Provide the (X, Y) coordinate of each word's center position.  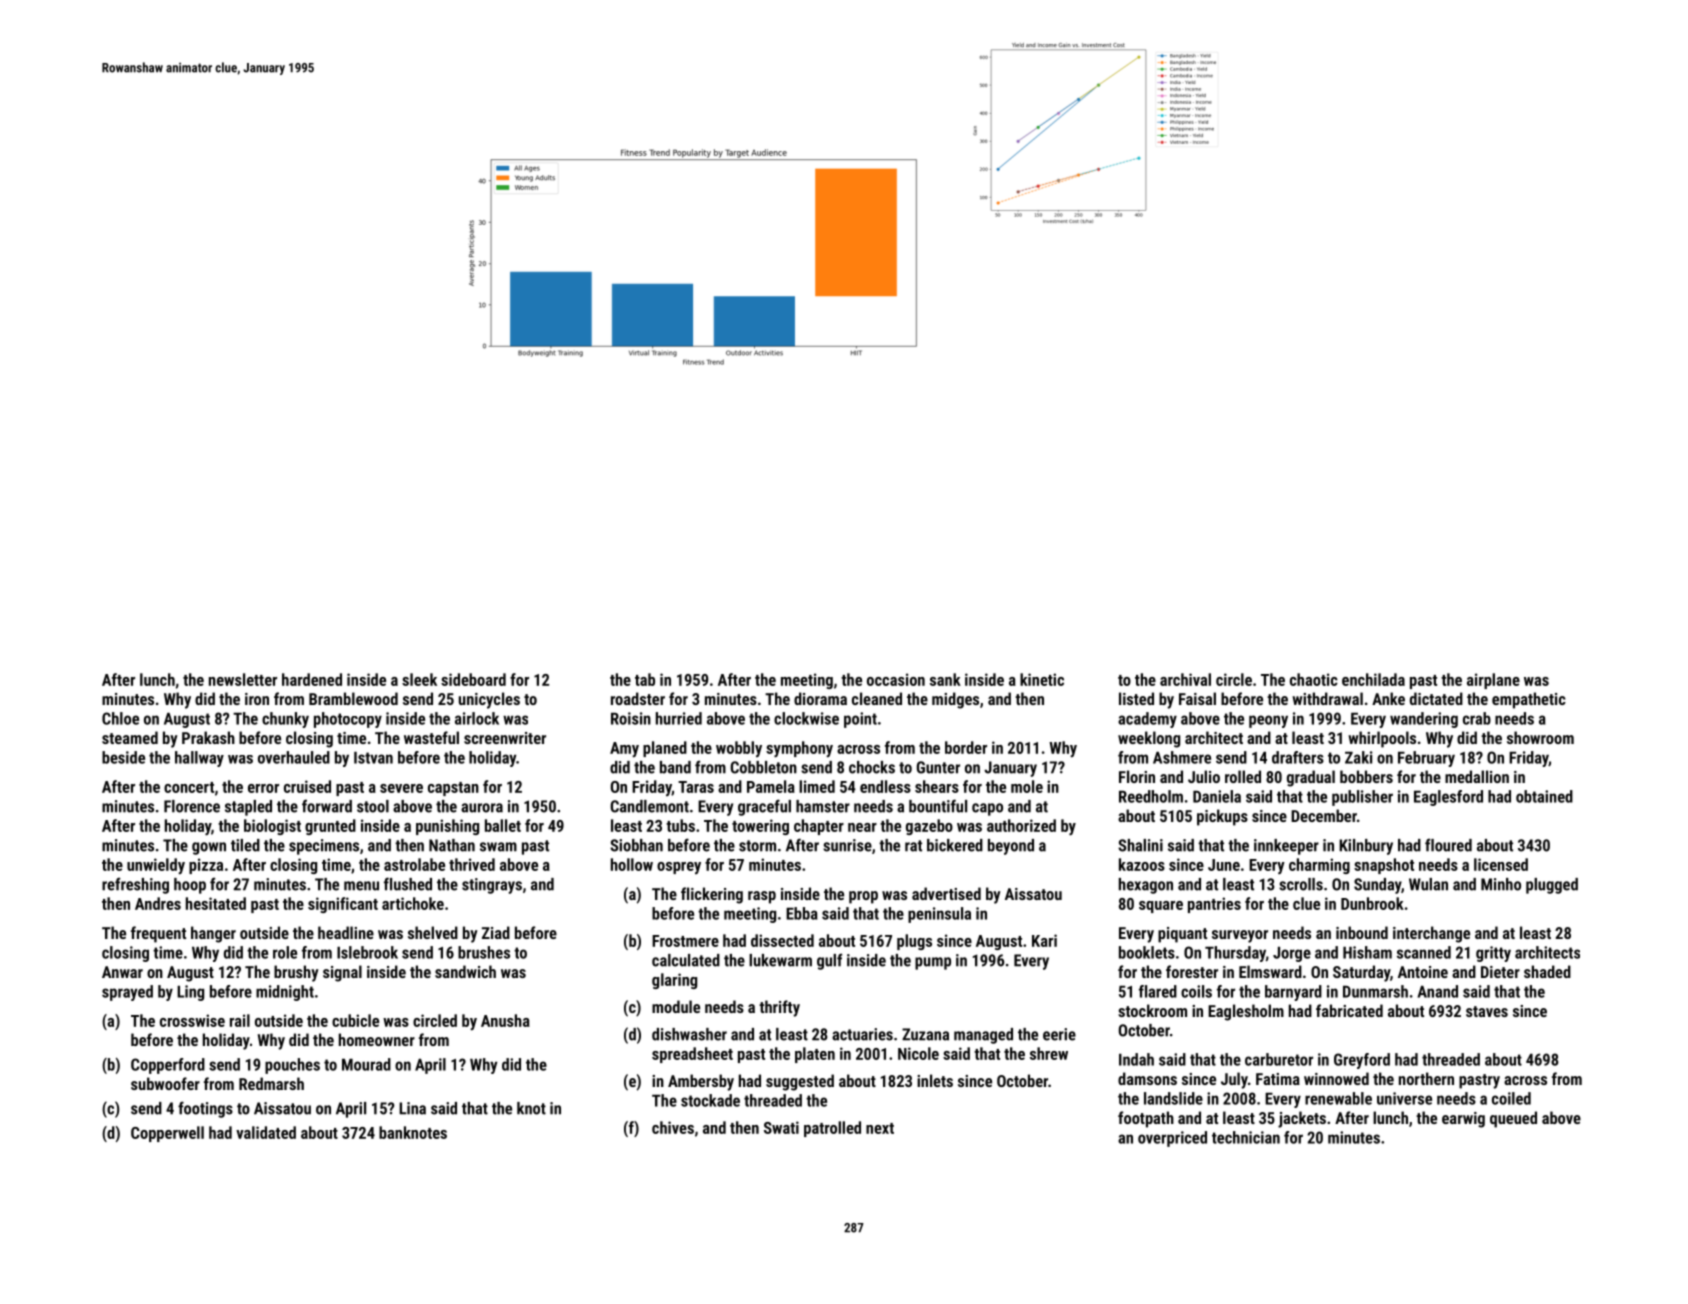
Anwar (122, 972)
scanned (1424, 952)
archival (1185, 679)
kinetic (1042, 679)
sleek (419, 679)
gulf (829, 961)
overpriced (1172, 1139)
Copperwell (167, 1134)
